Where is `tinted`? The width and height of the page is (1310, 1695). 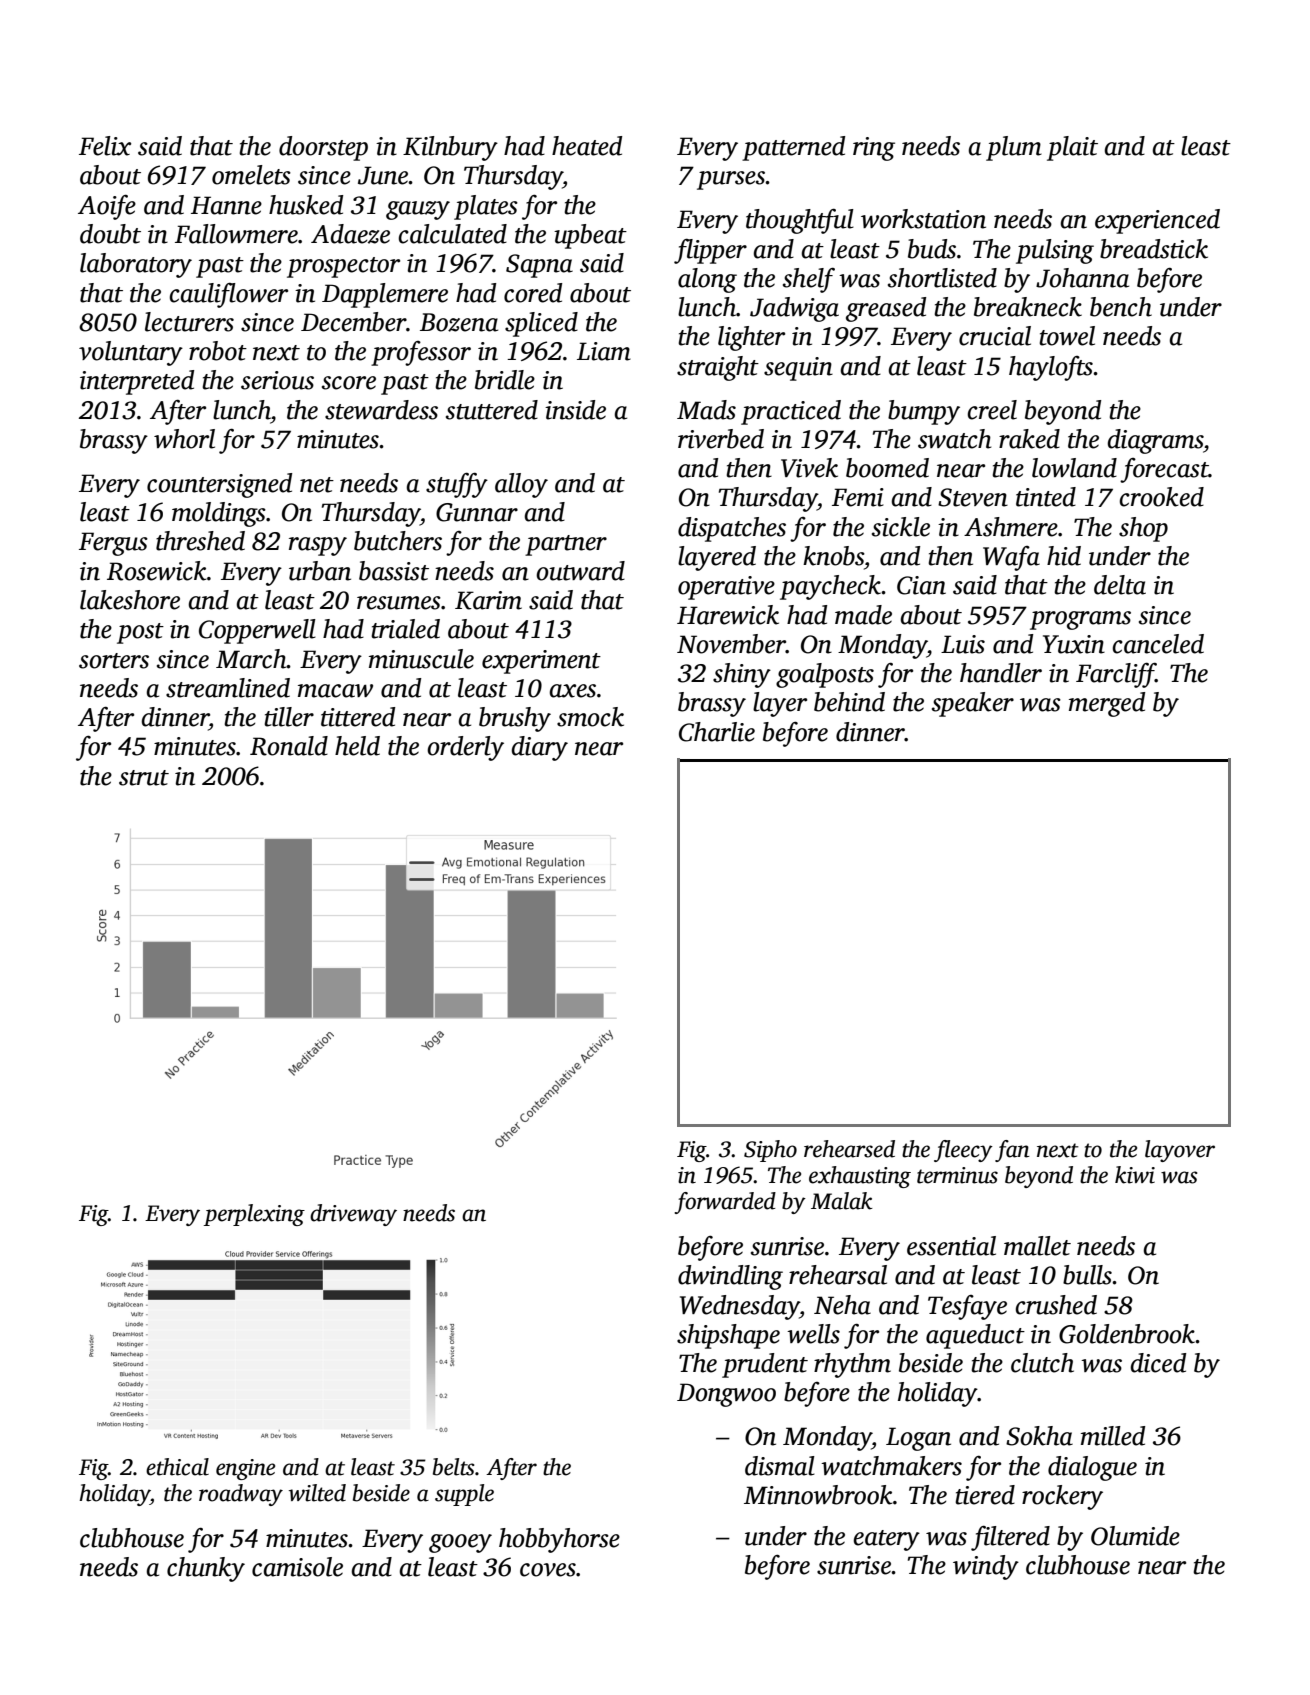 tinted is located at coordinates (1046, 497).
